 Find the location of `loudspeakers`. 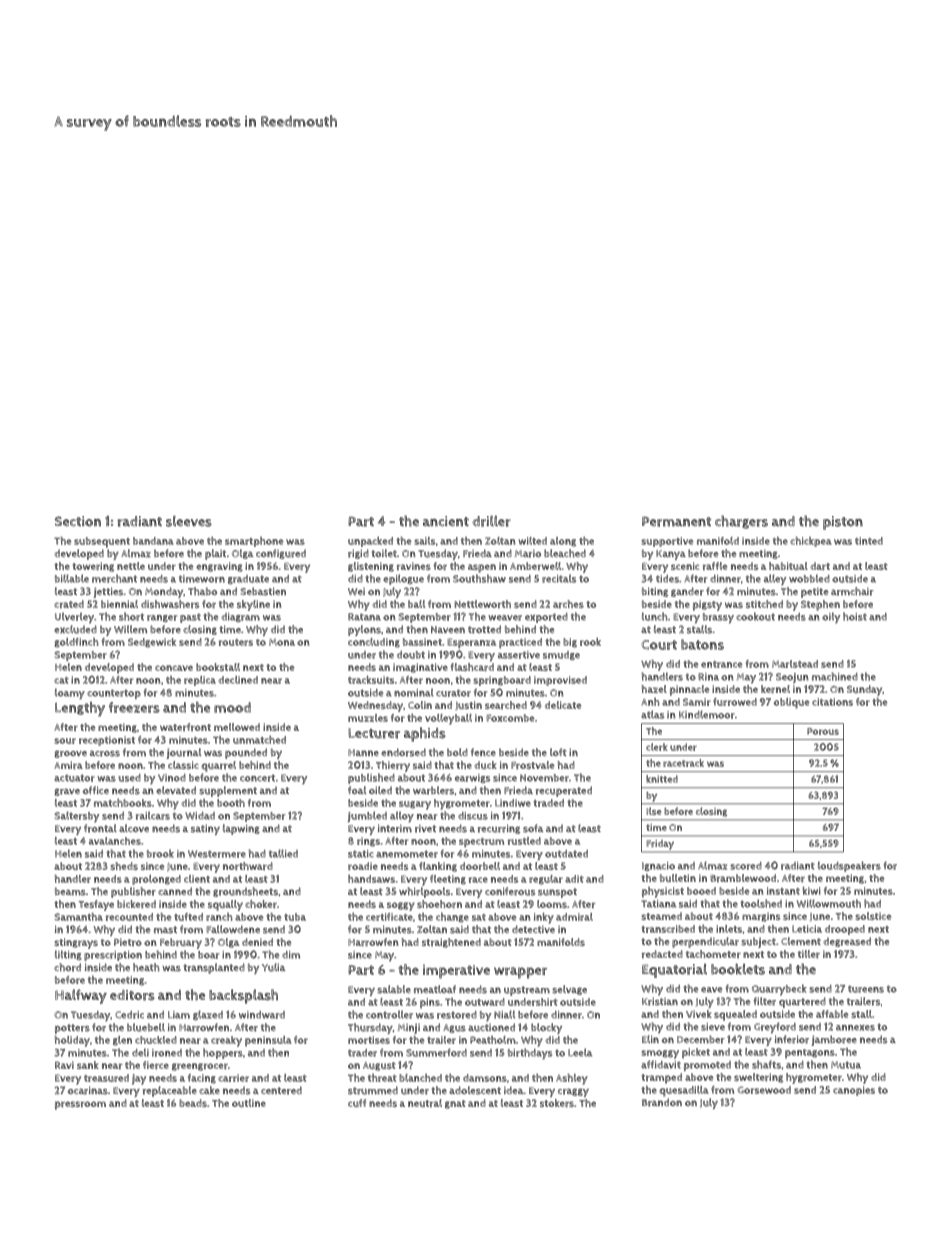

loudspeakers is located at coordinates (849, 866).
